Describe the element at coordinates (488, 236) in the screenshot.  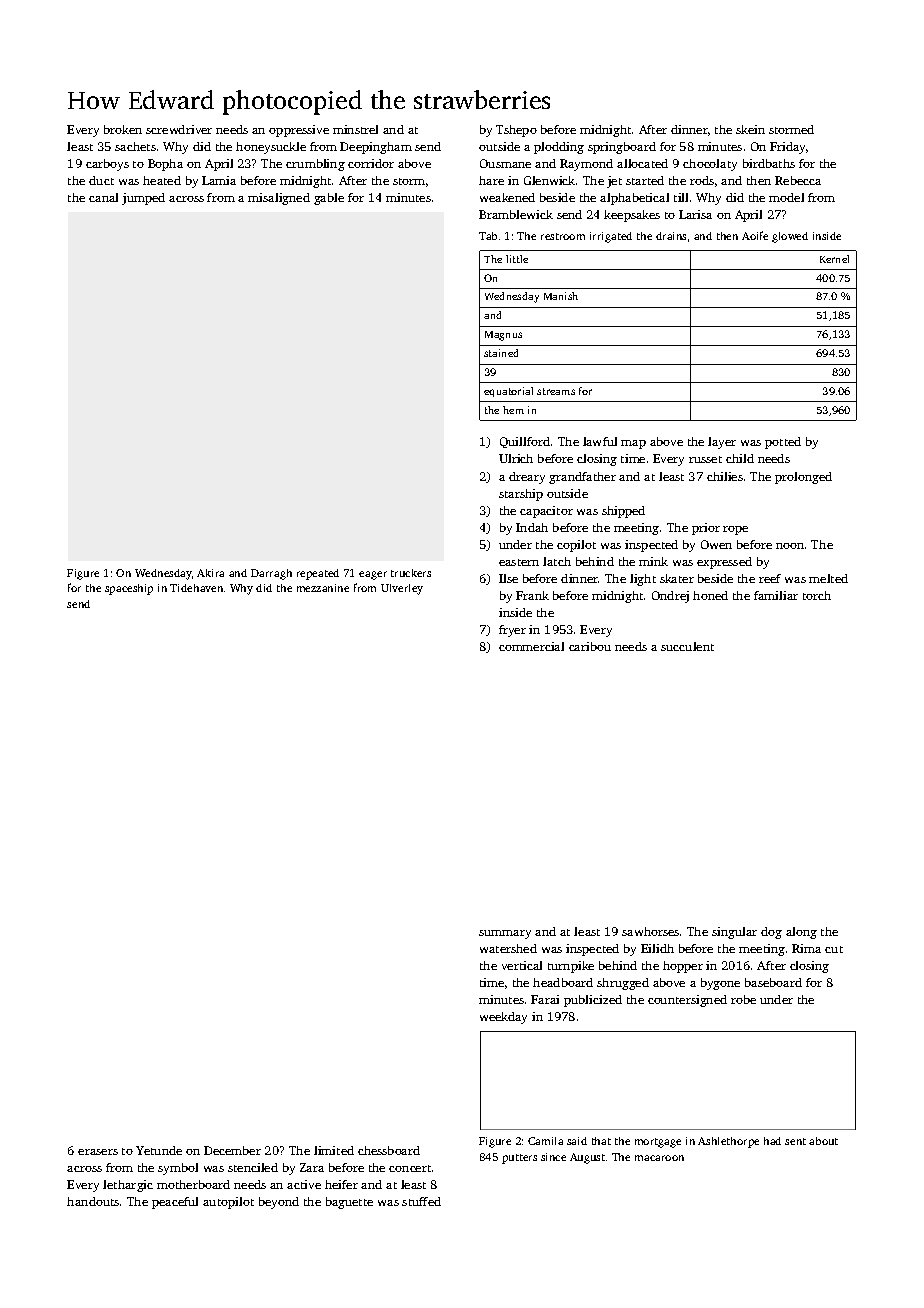
I see `Tab` at that location.
